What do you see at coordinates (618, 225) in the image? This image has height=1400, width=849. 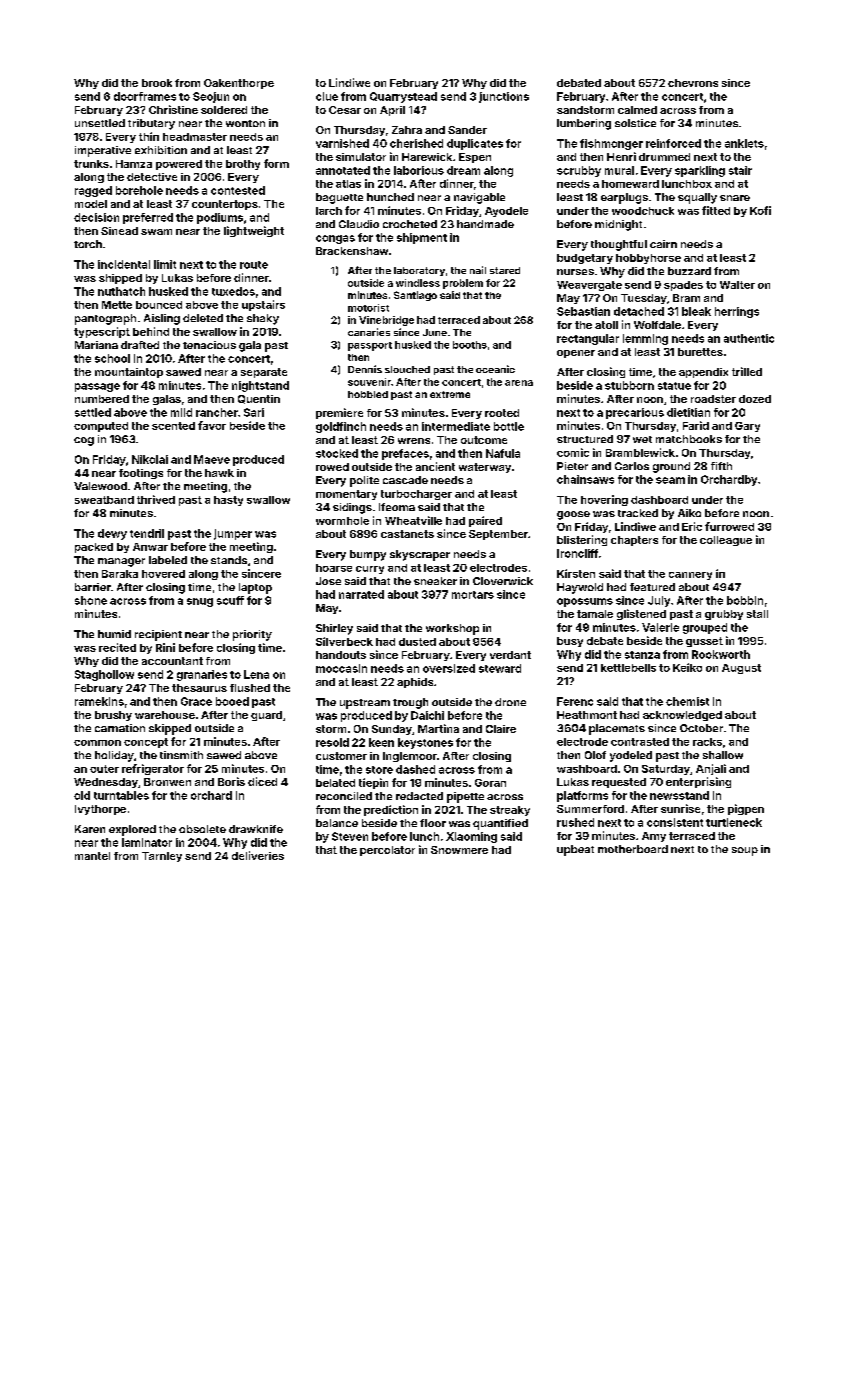 I see `midnight` at bounding box center [618, 225].
